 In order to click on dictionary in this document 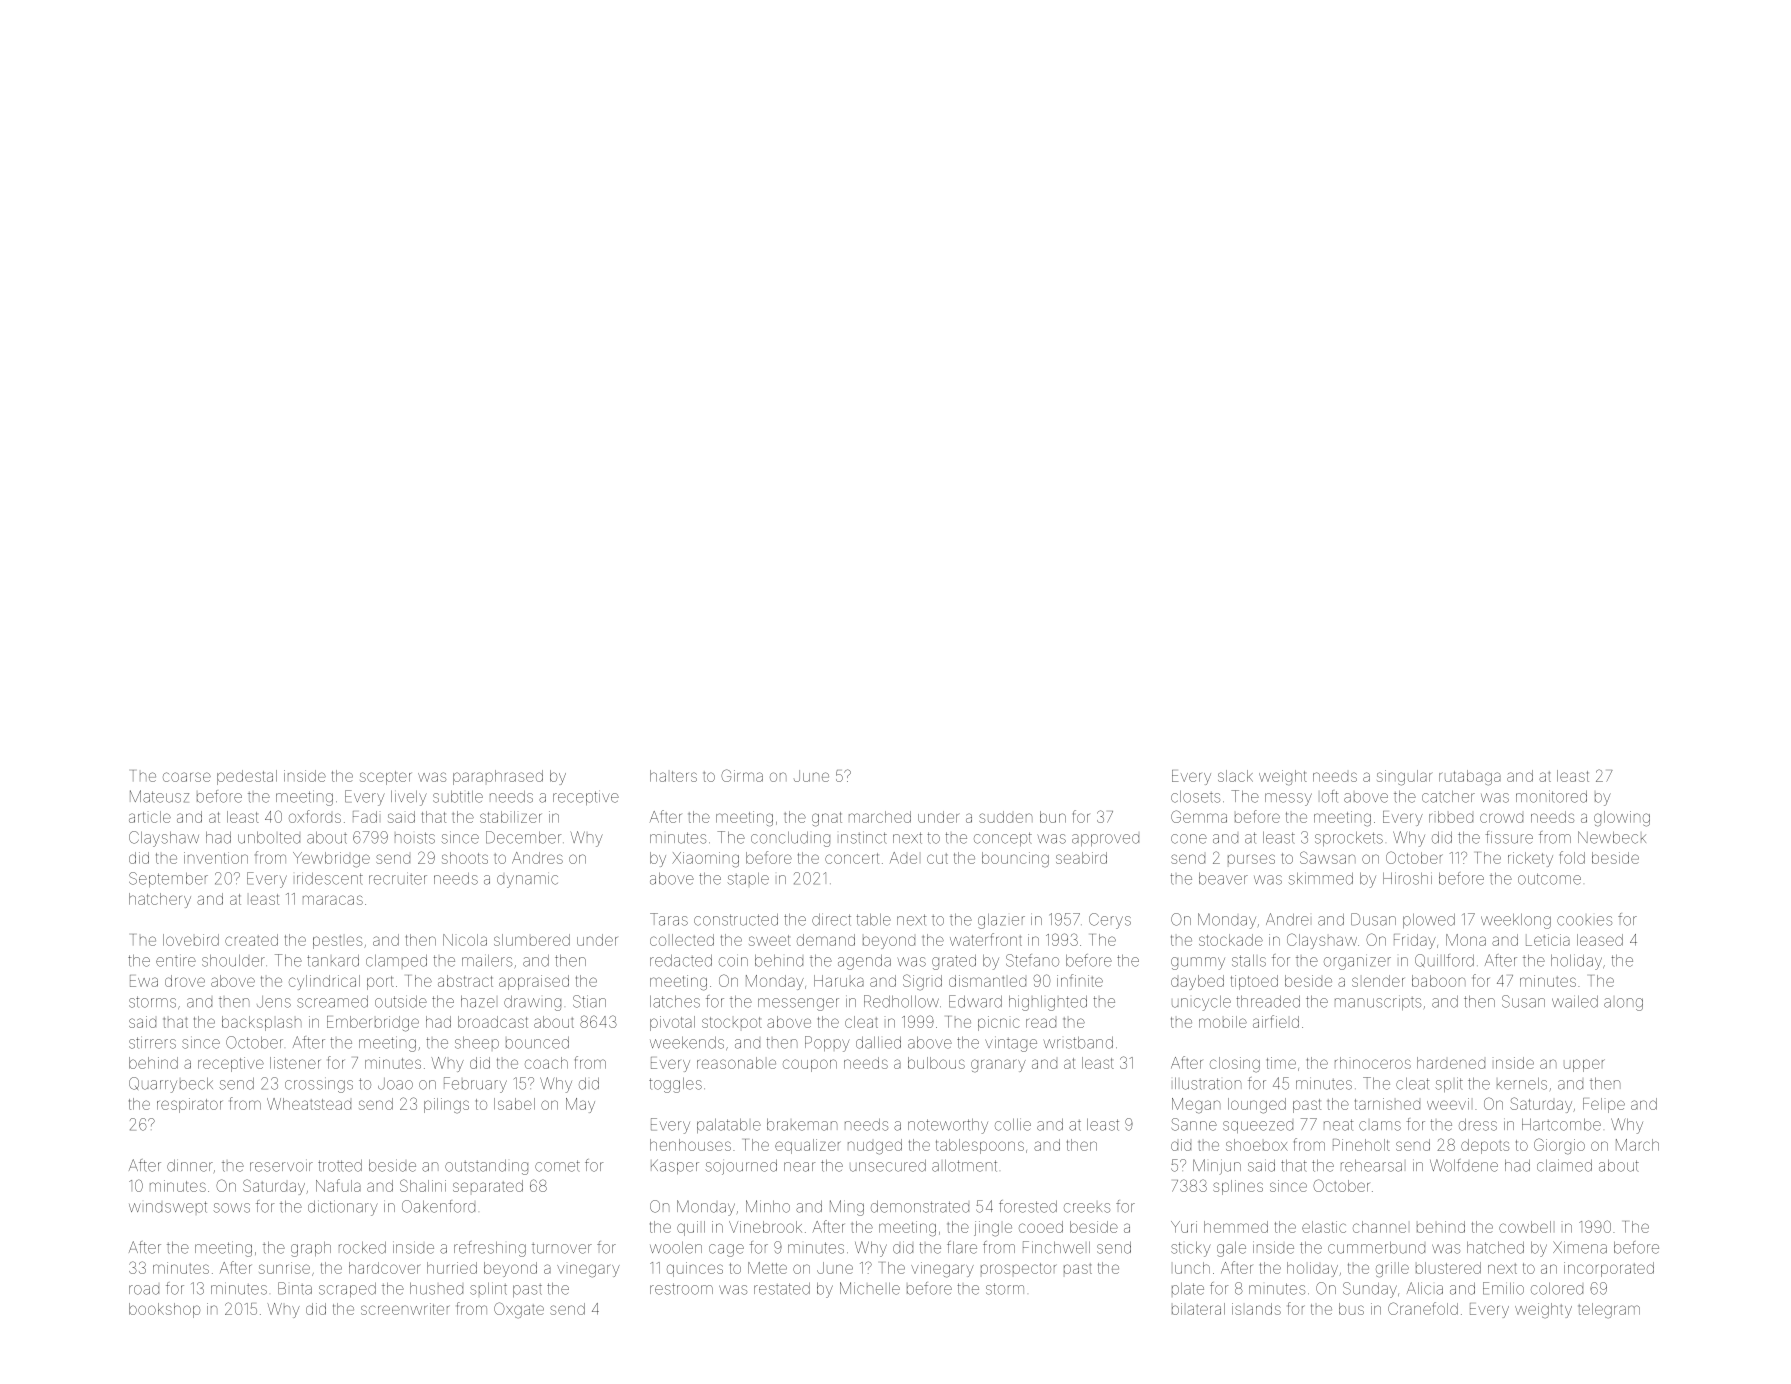, I will do `click(343, 1208)`.
